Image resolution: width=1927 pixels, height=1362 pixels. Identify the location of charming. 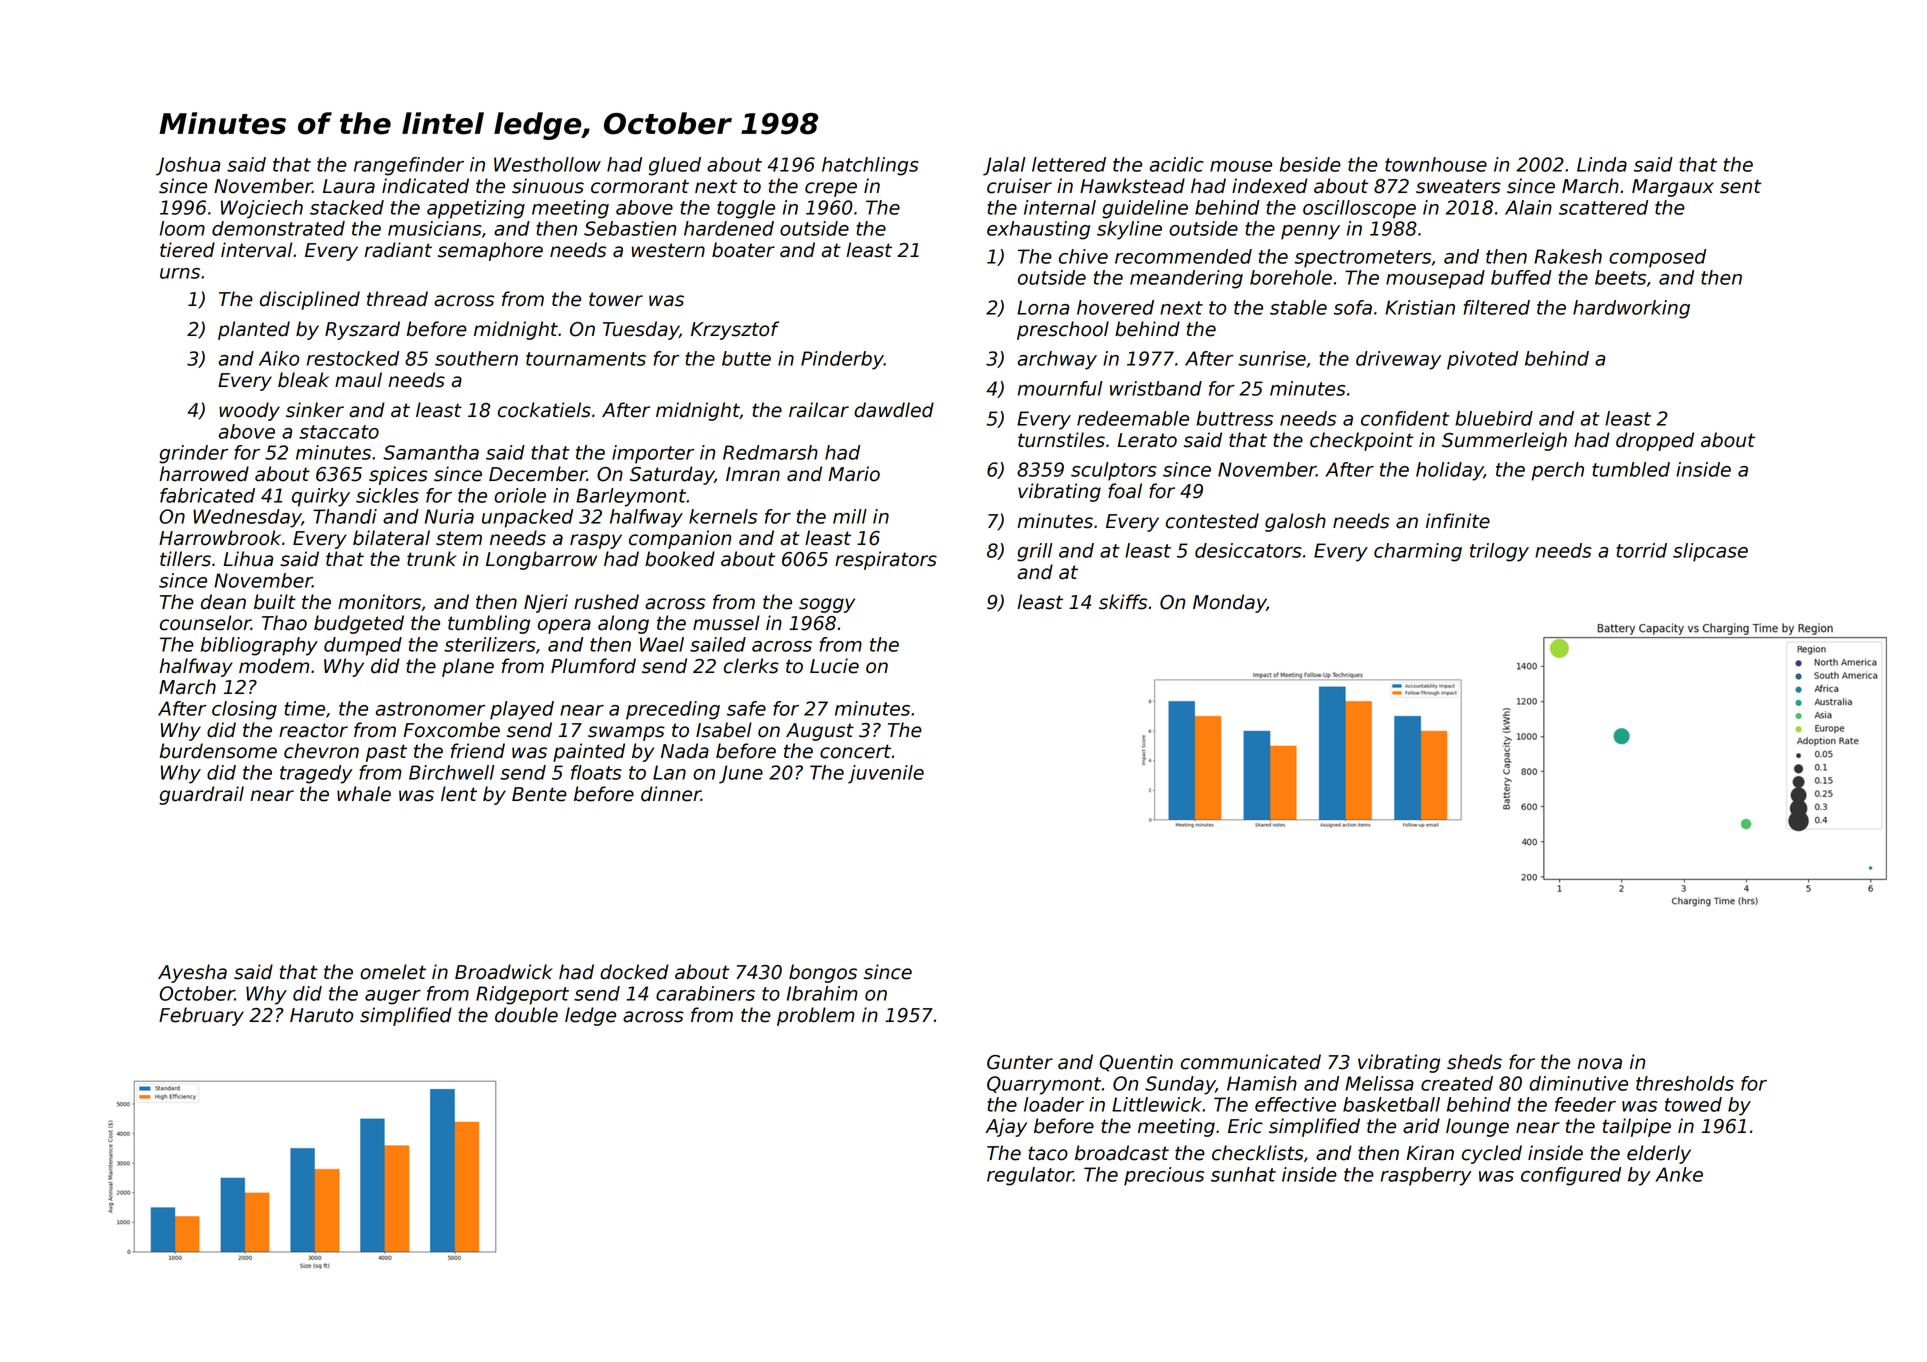
(1418, 552).
